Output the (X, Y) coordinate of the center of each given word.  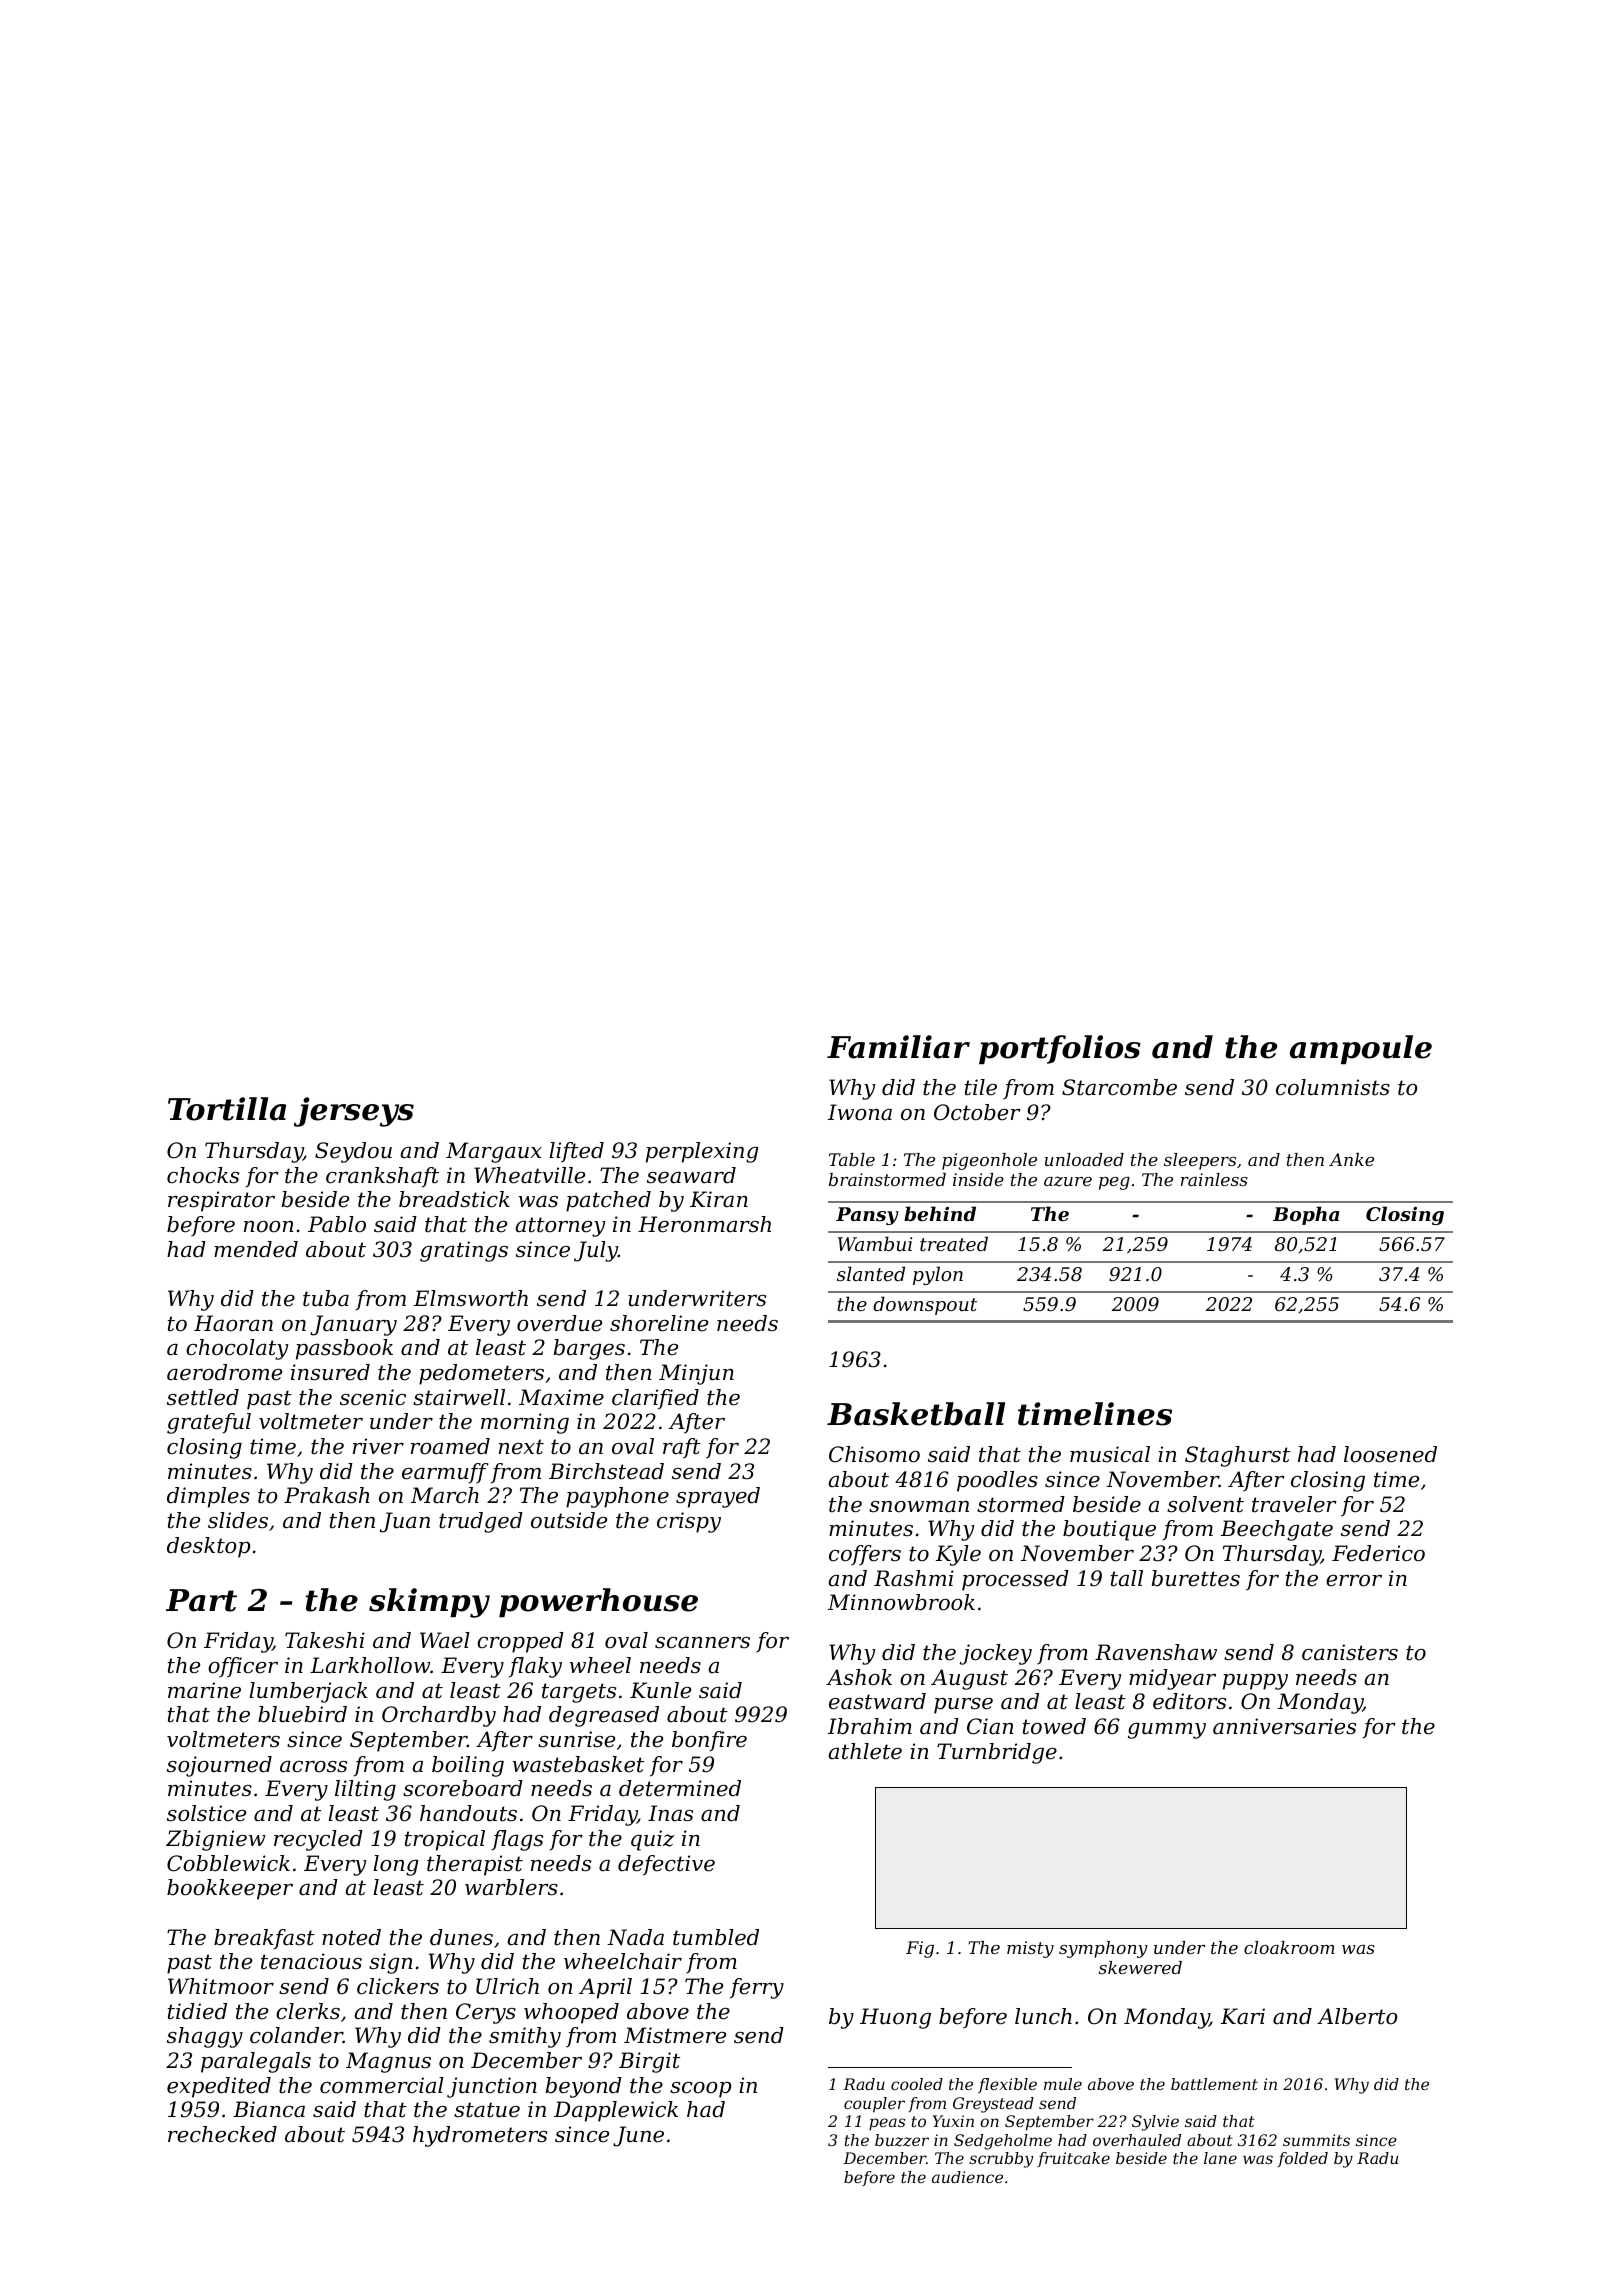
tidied (197, 2011)
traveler (1294, 1504)
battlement (1214, 2084)
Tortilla (227, 1109)
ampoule (1361, 1049)
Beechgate (1277, 1530)
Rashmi (914, 1578)
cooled (917, 2084)
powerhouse (598, 1602)
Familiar (898, 1047)
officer (243, 1667)
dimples (208, 1497)
